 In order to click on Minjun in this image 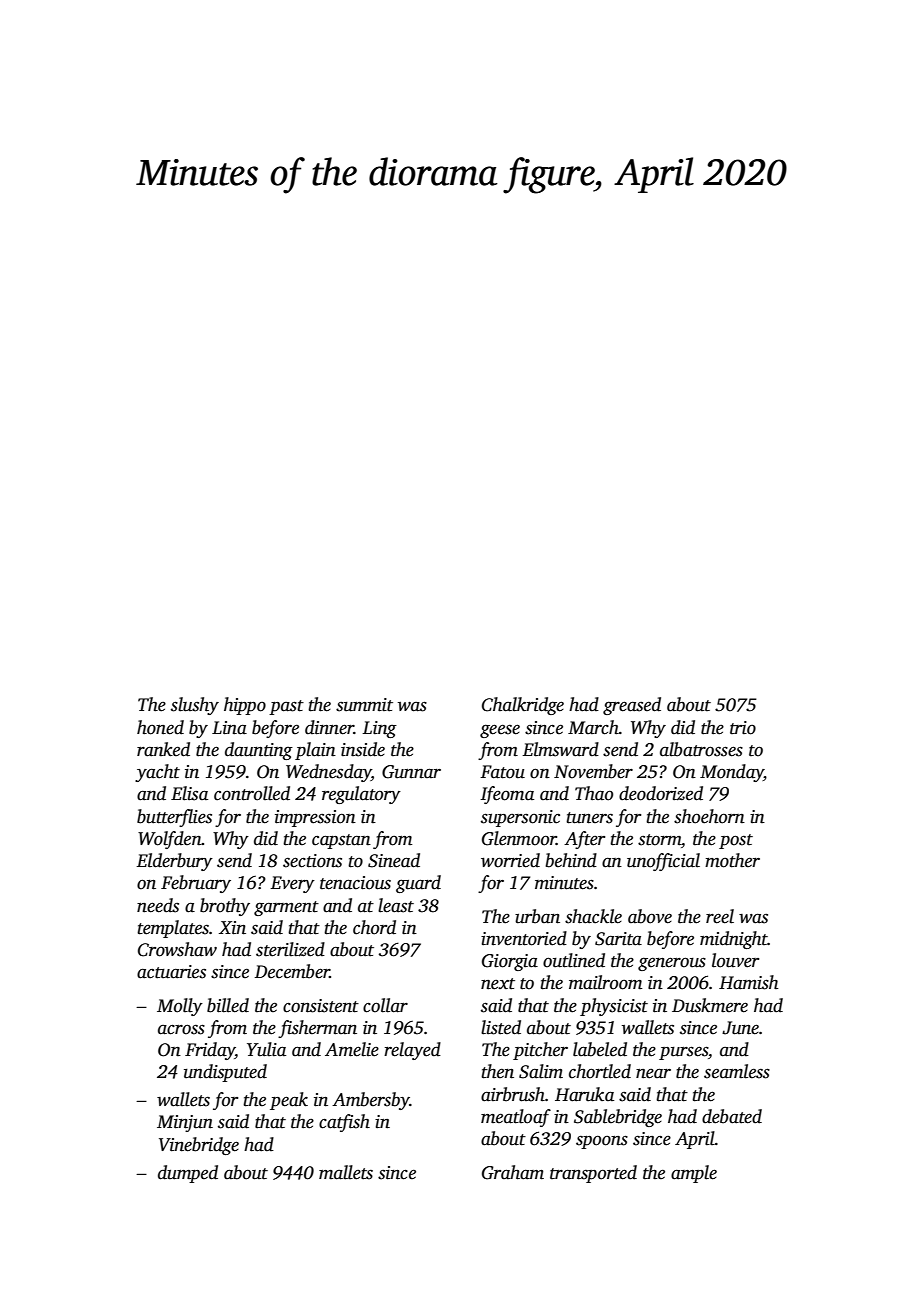, I will do `click(185, 1123)`.
